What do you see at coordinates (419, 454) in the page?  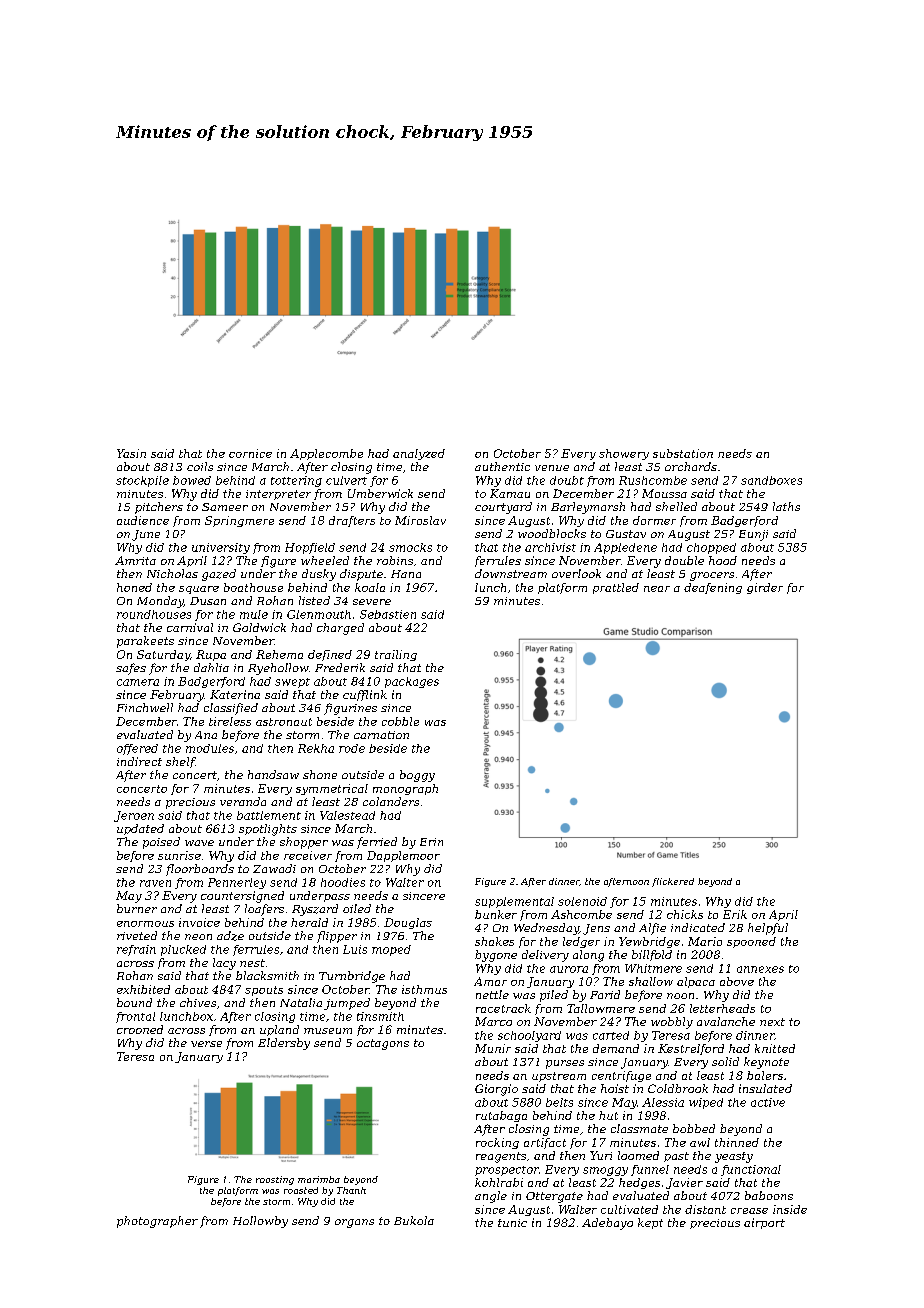 I see `analyzed` at bounding box center [419, 454].
